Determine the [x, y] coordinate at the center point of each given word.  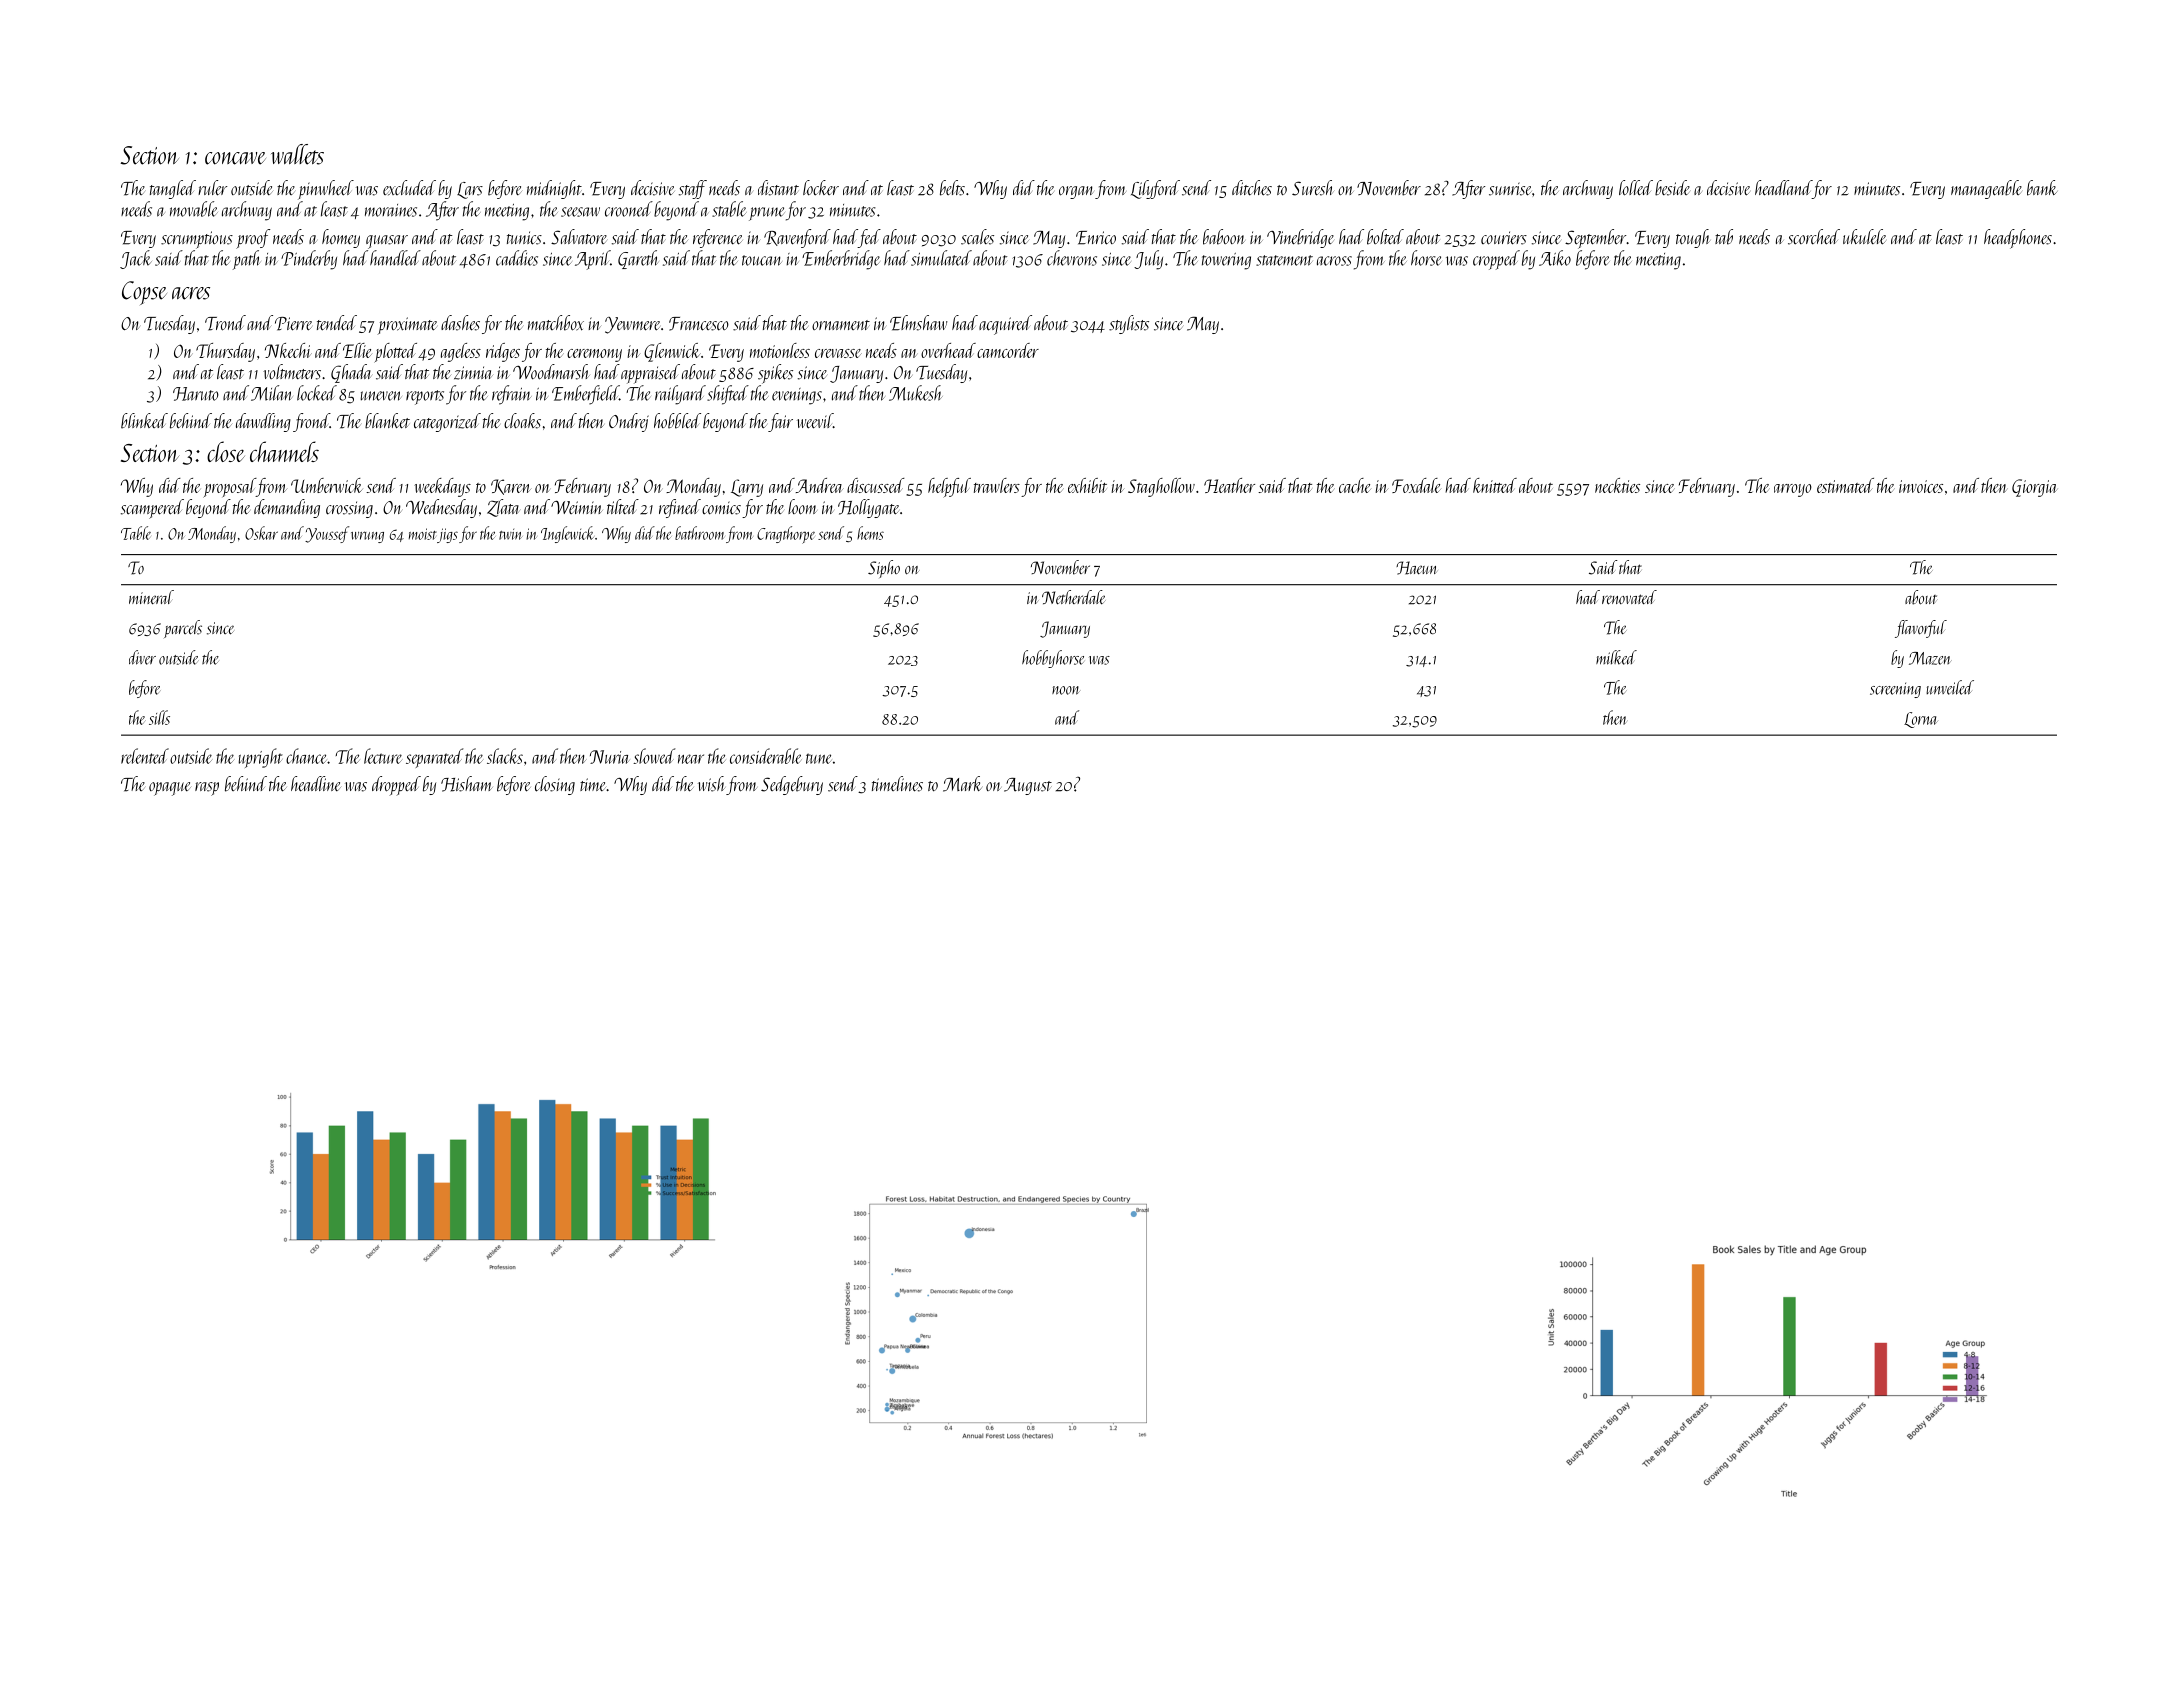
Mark [962, 784]
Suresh [1313, 188]
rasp [207, 789]
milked [1616, 657]
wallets [297, 154]
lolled [1636, 188]
